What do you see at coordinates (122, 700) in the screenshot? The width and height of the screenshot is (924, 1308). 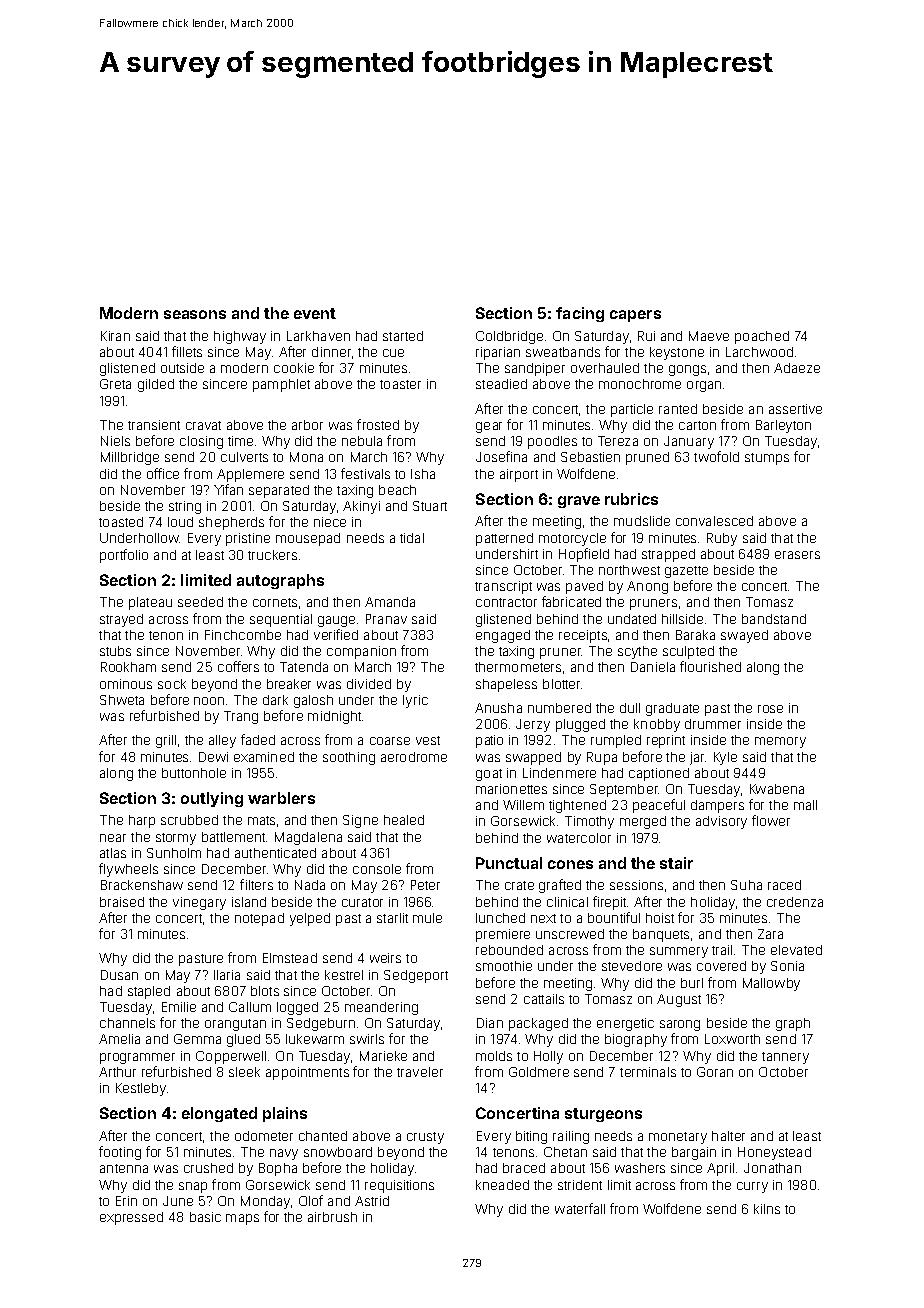 I see `Shweta` at bounding box center [122, 700].
